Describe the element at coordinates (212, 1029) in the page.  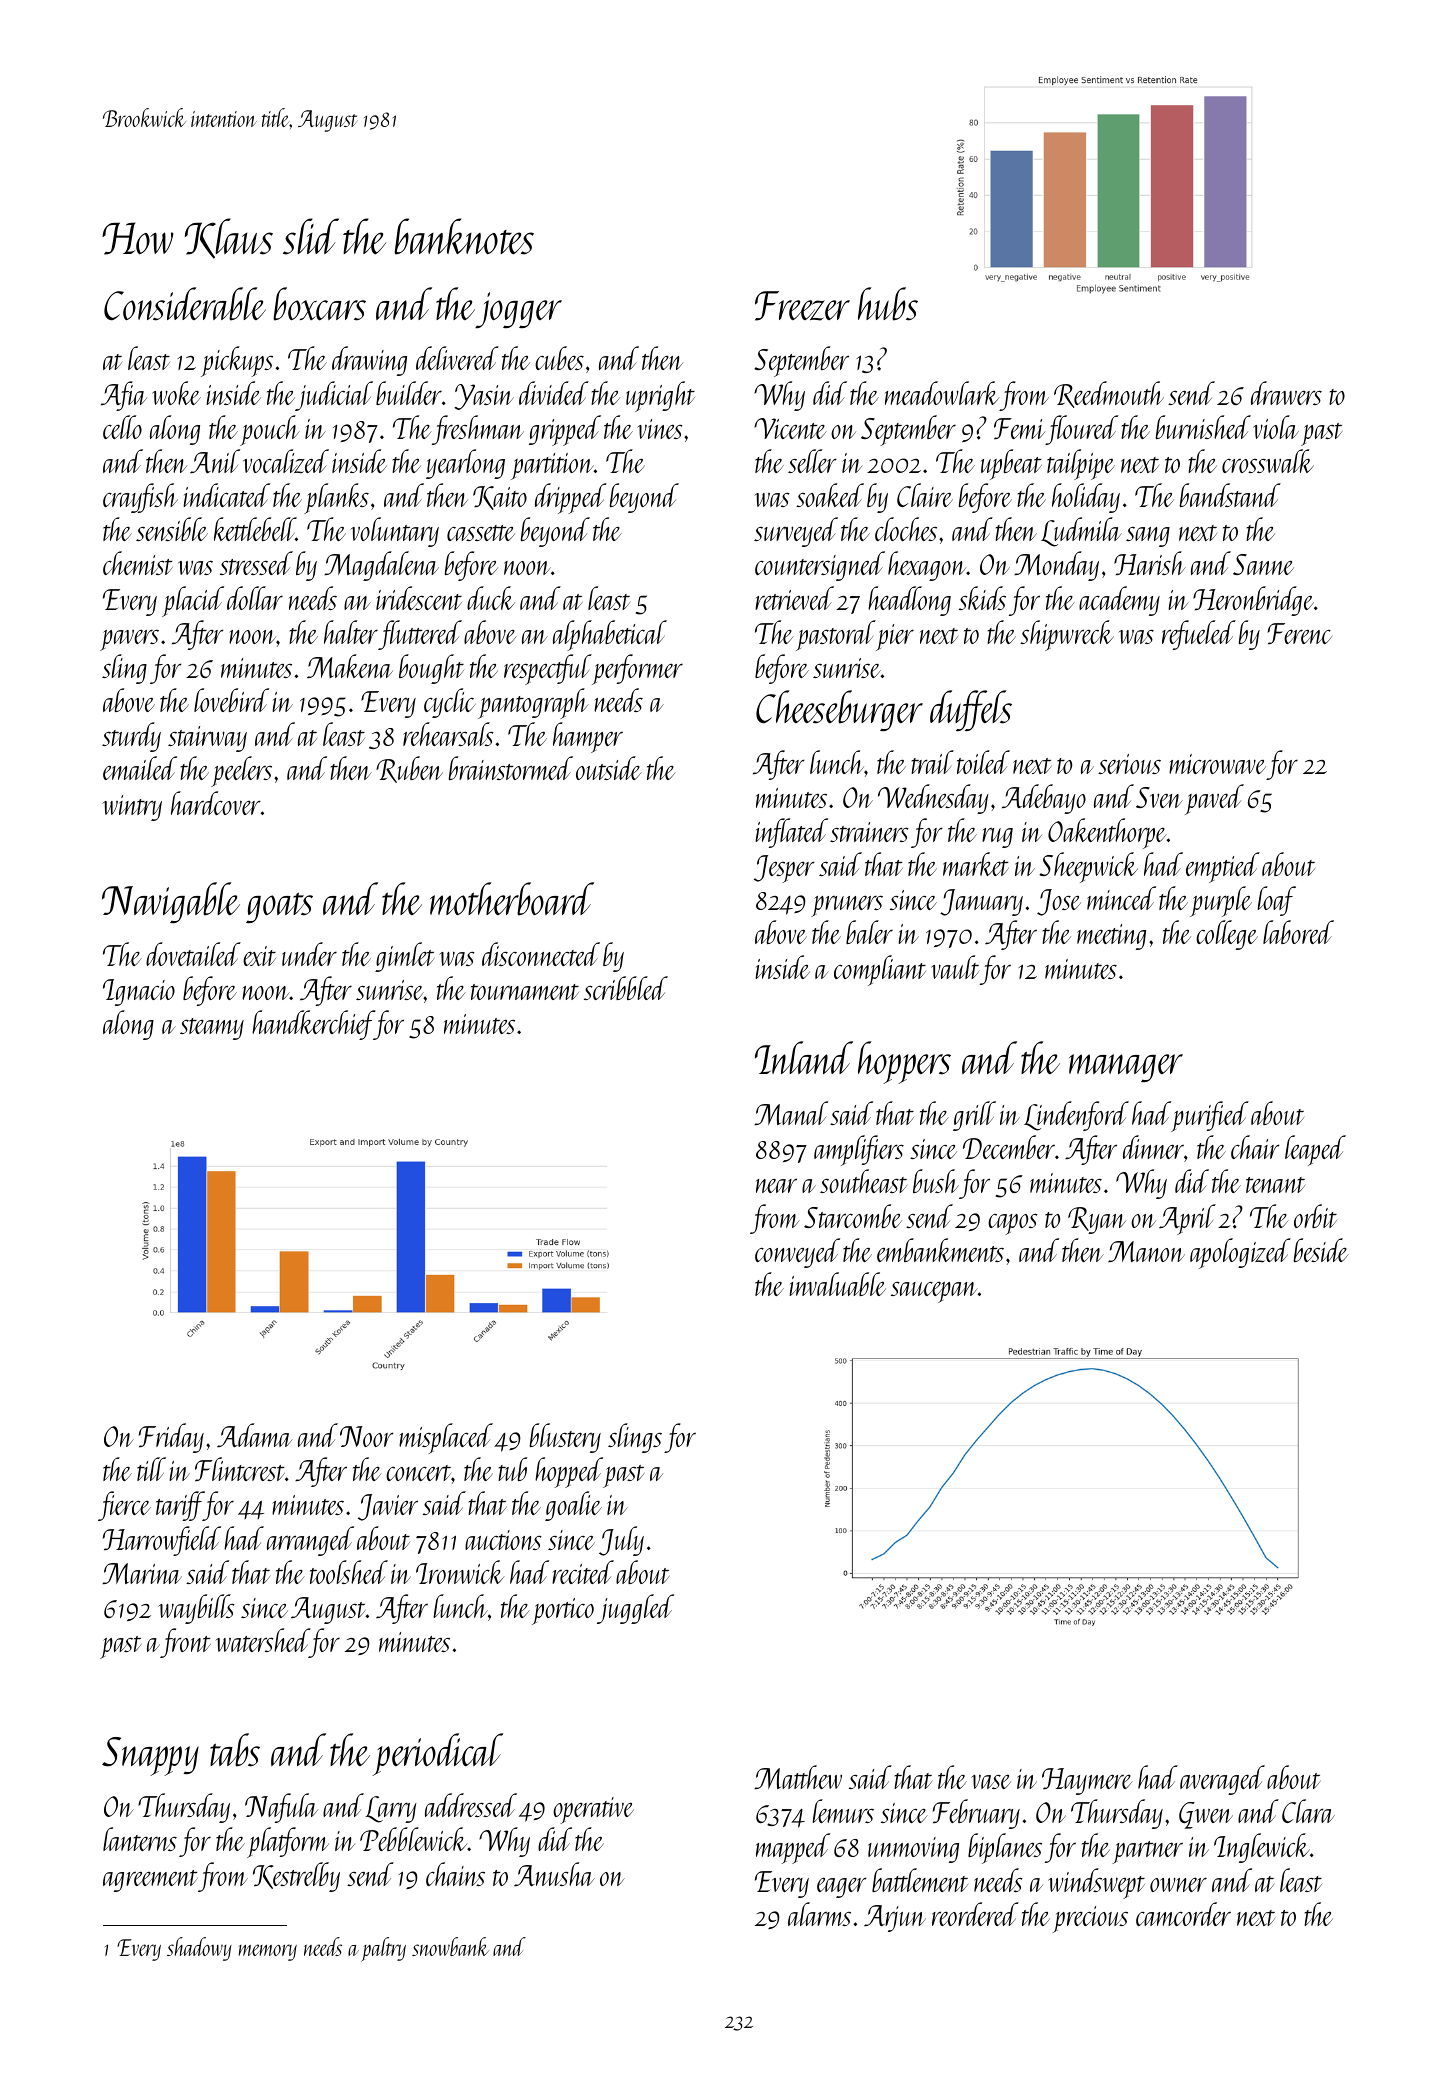
I see `steamy` at that location.
